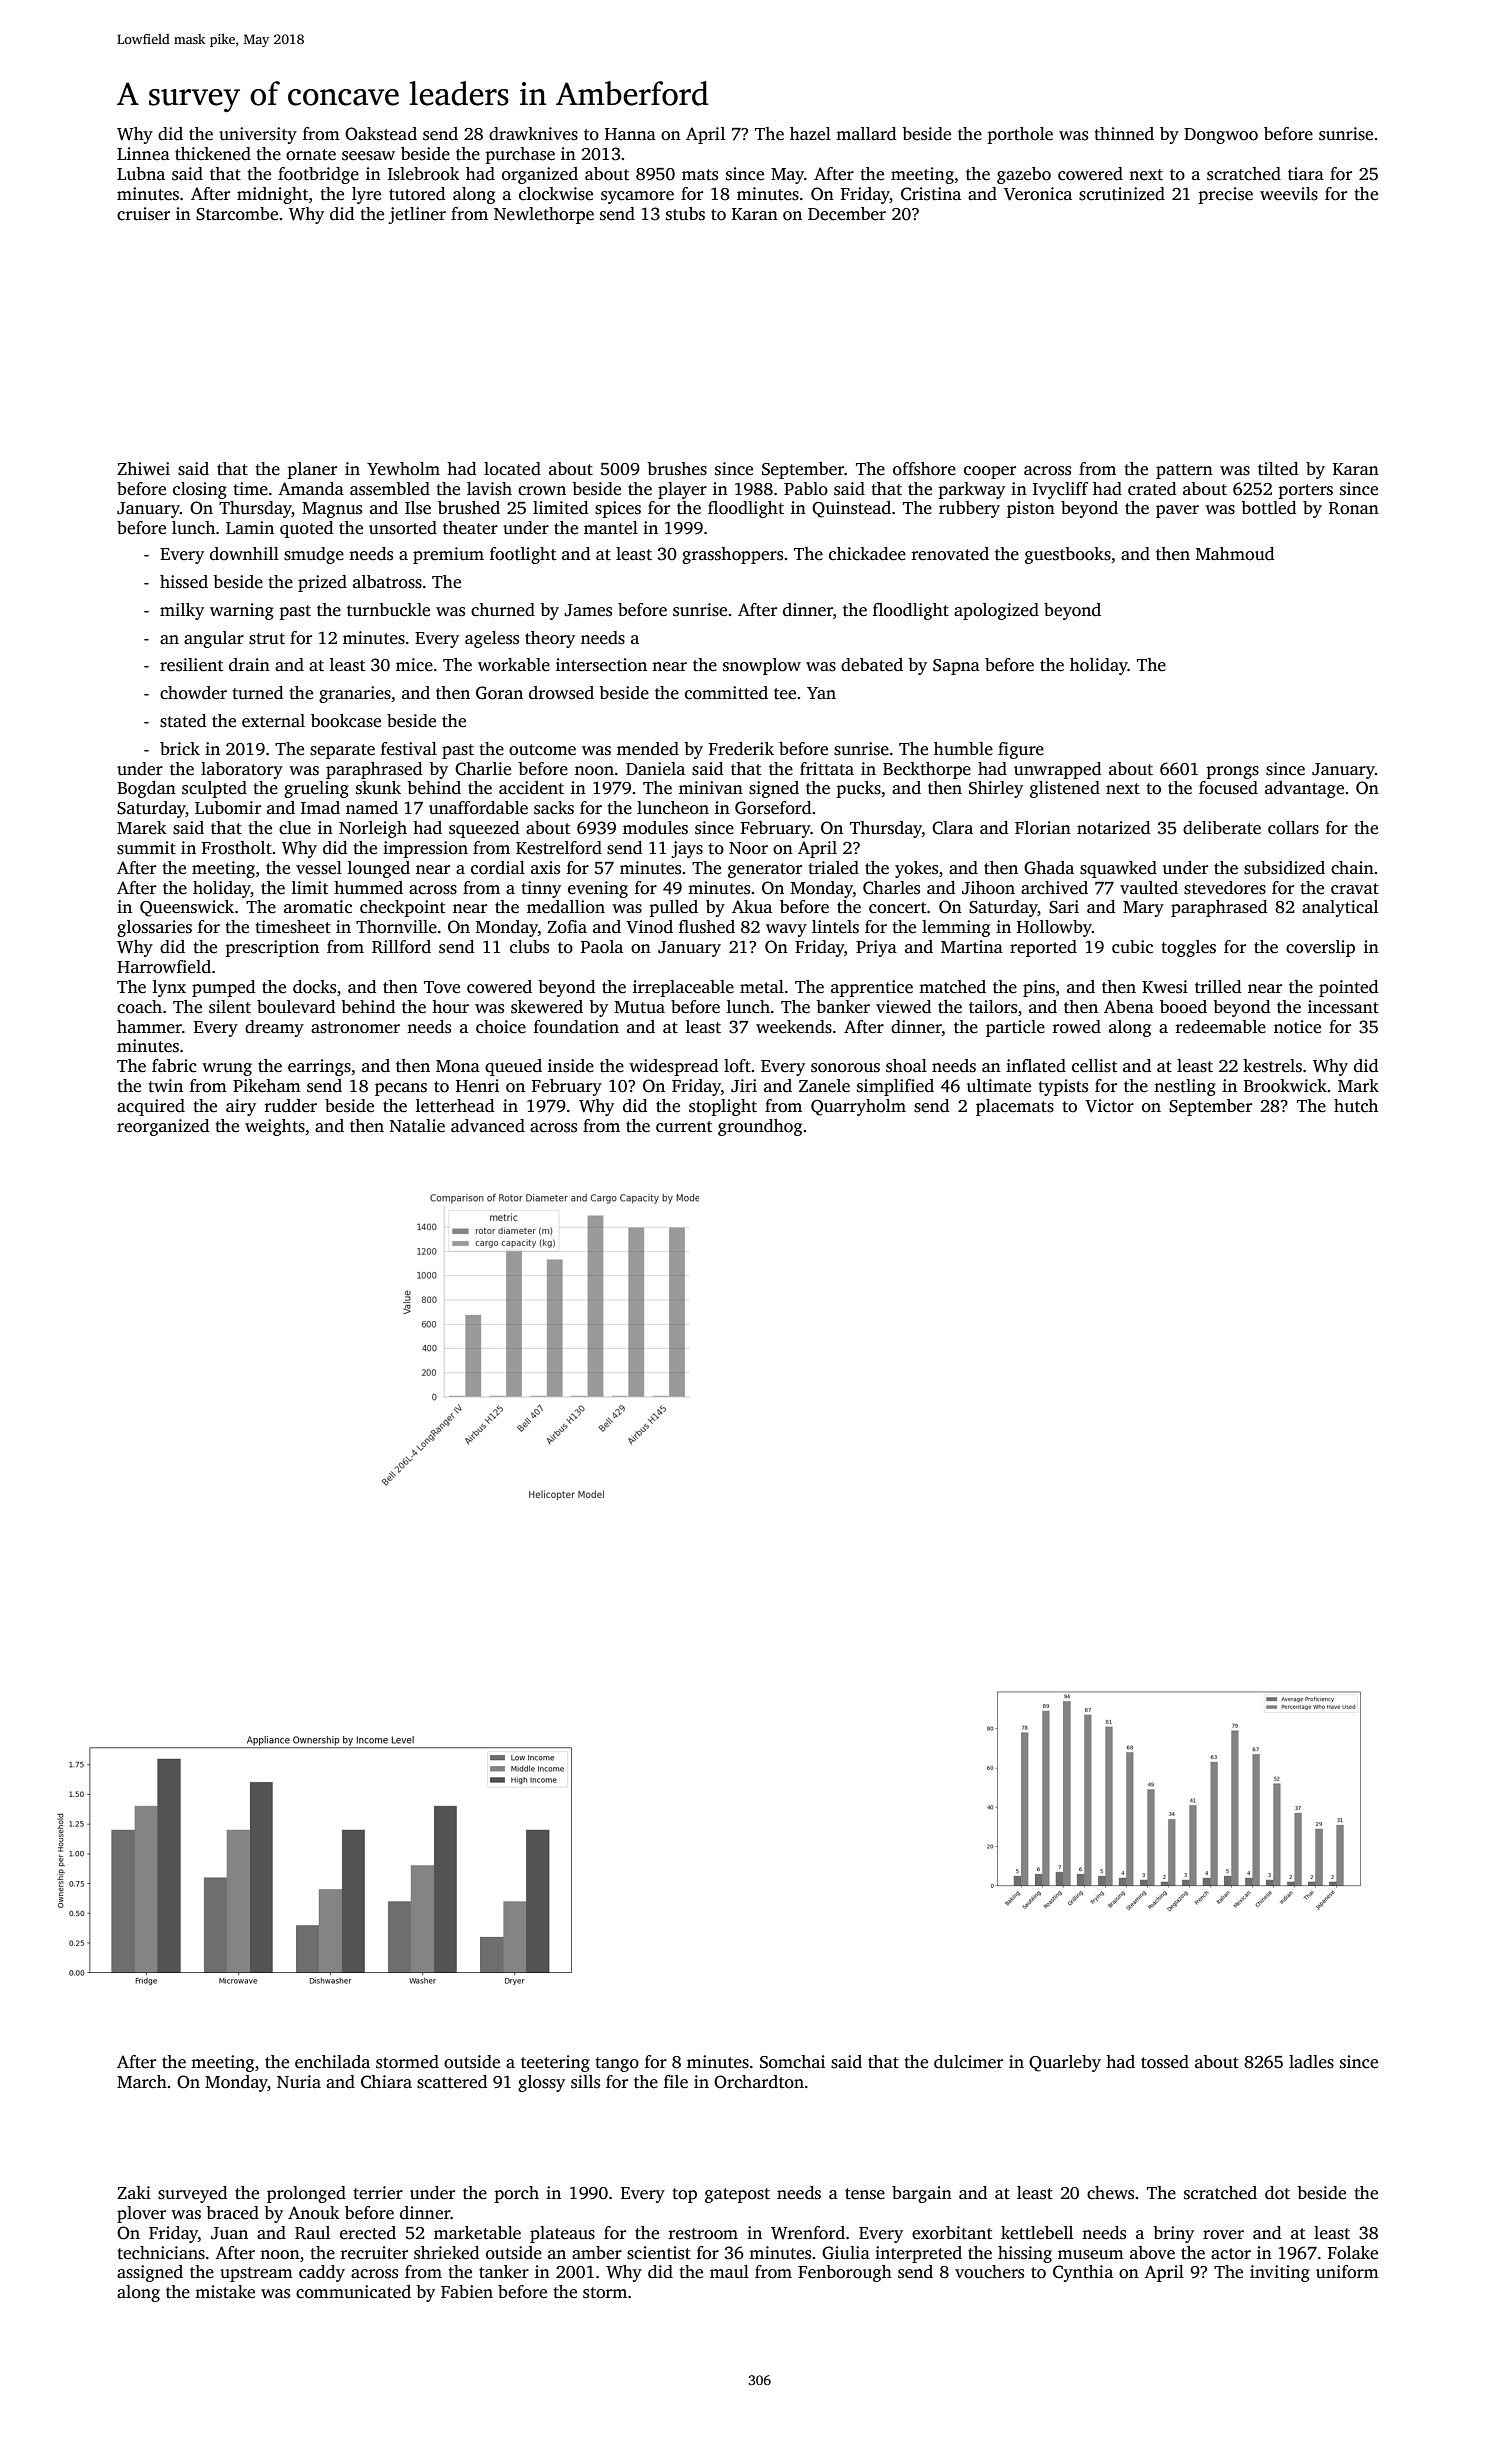 The image size is (1496, 2464). What do you see at coordinates (213, 154) in the screenshot?
I see `thickened` at bounding box center [213, 154].
